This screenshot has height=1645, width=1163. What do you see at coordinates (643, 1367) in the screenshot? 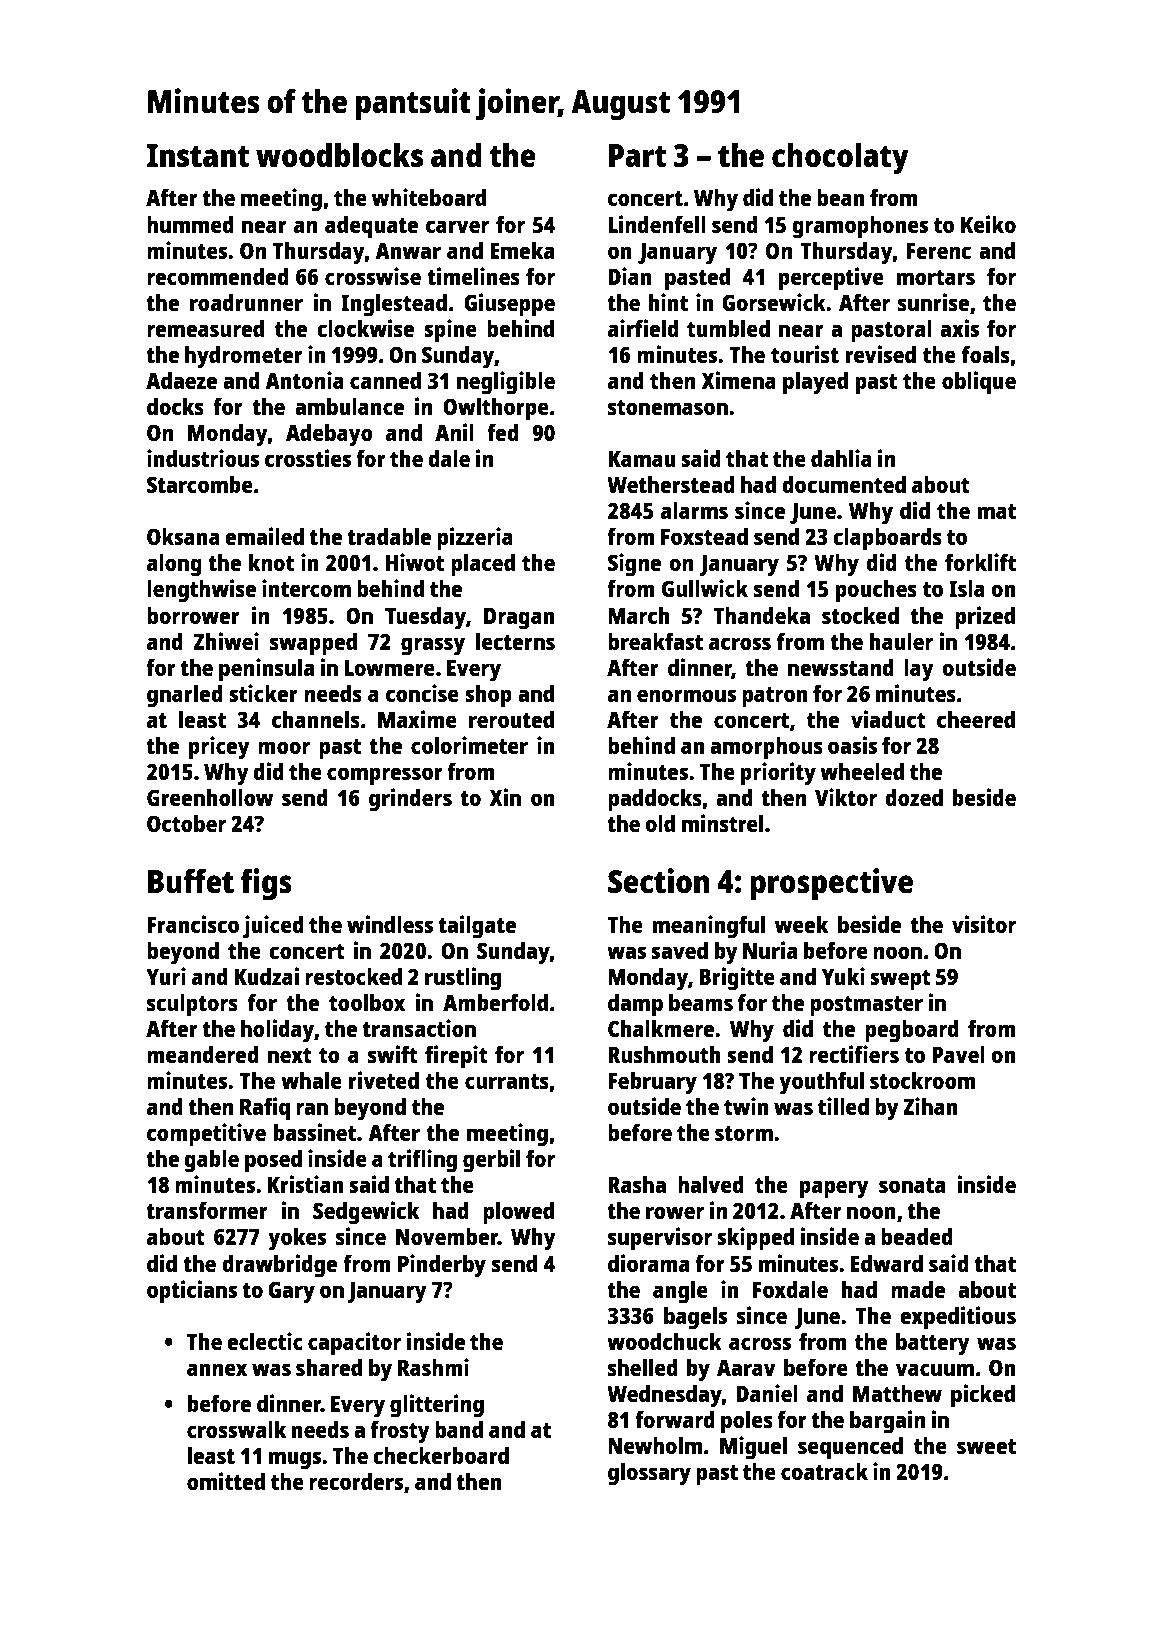
I see `shelled` at bounding box center [643, 1367].
